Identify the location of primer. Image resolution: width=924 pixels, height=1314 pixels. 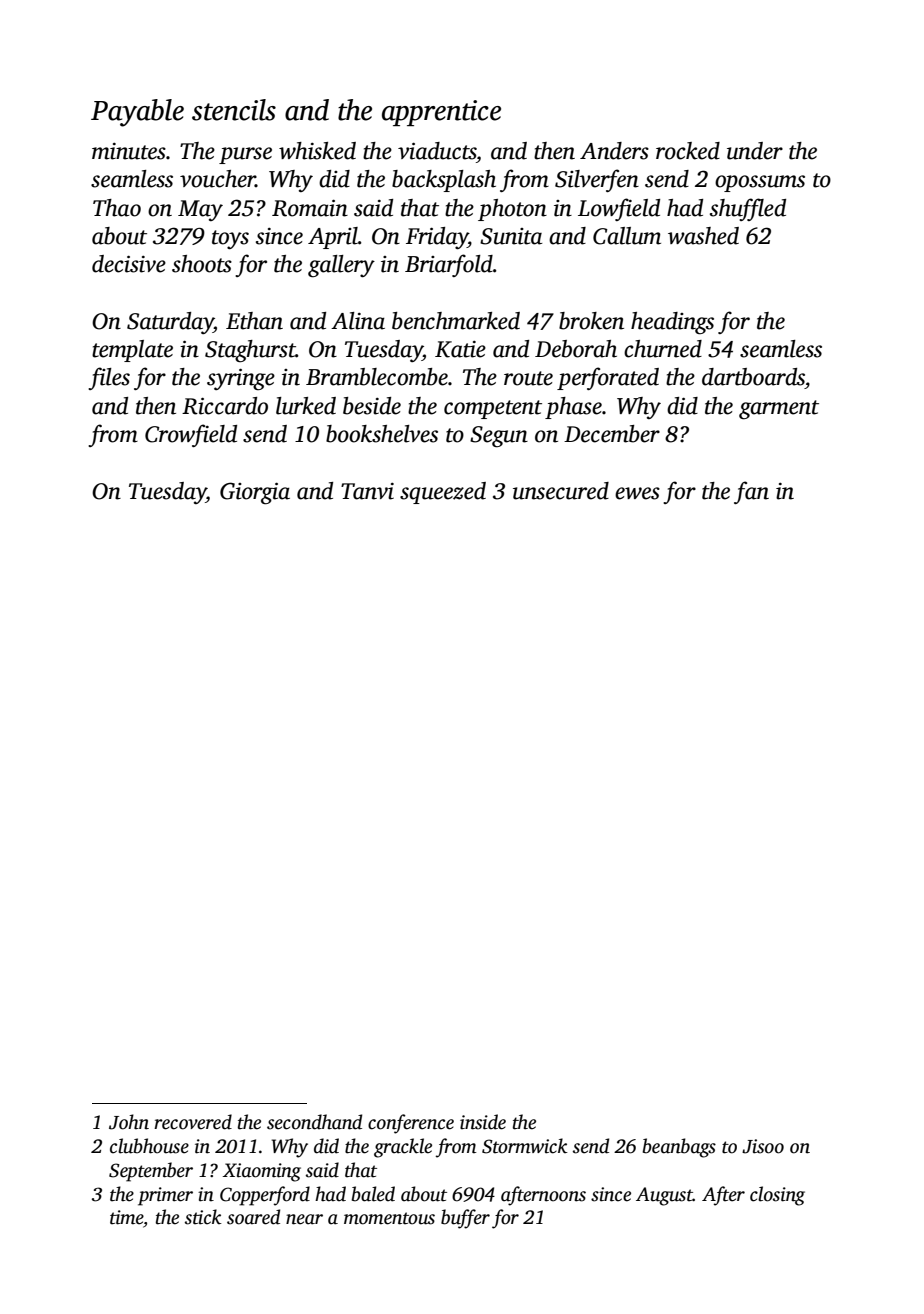
(165, 1196).
